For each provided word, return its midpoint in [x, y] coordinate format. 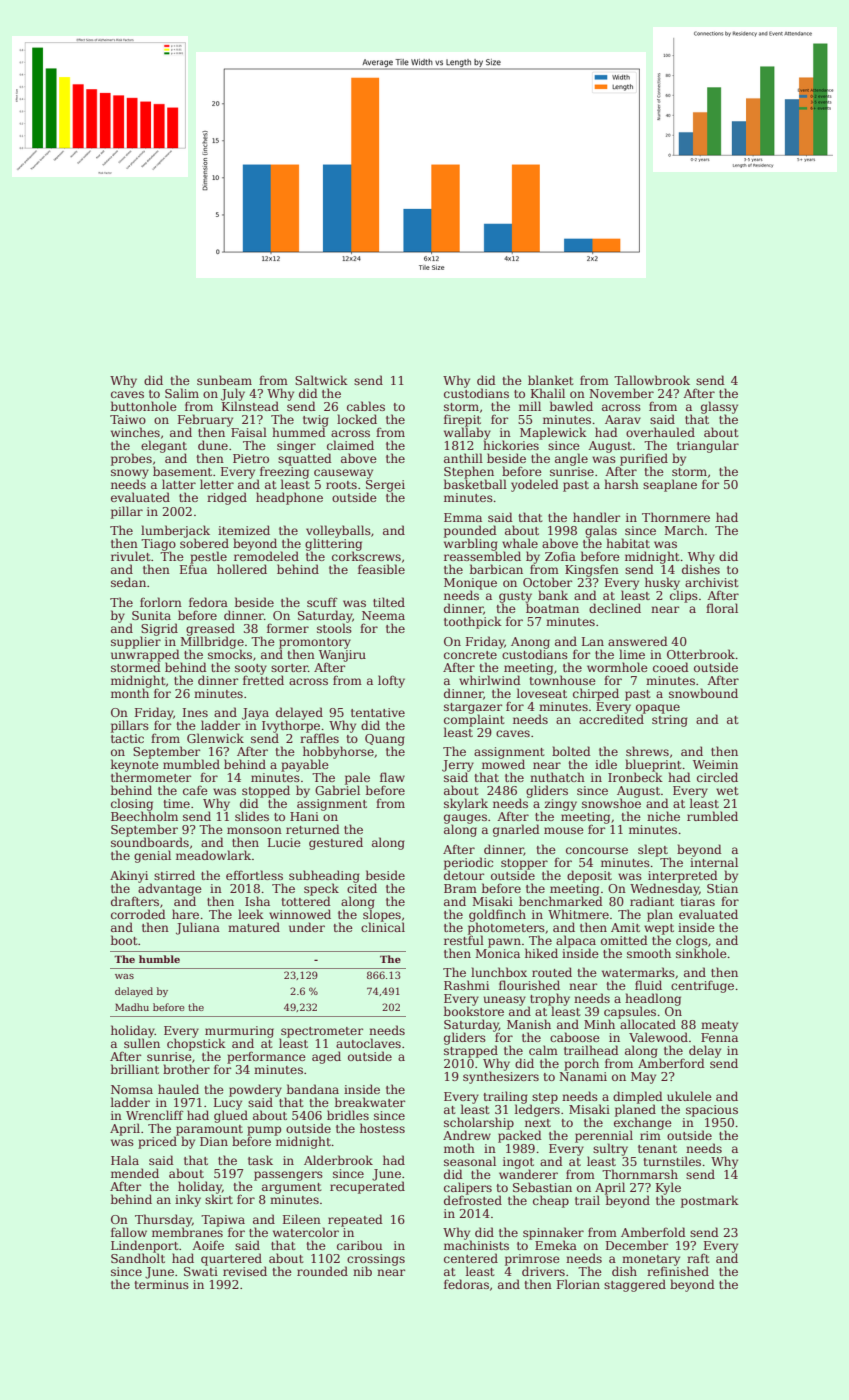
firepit [462, 421]
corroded [138, 914]
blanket [551, 380]
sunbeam [224, 380]
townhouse [563, 680]
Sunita [151, 615]
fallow [129, 1232]
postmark [710, 1201]
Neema [383, 615]
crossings [376, 1260]
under [307, 927]
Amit [625, 927]
